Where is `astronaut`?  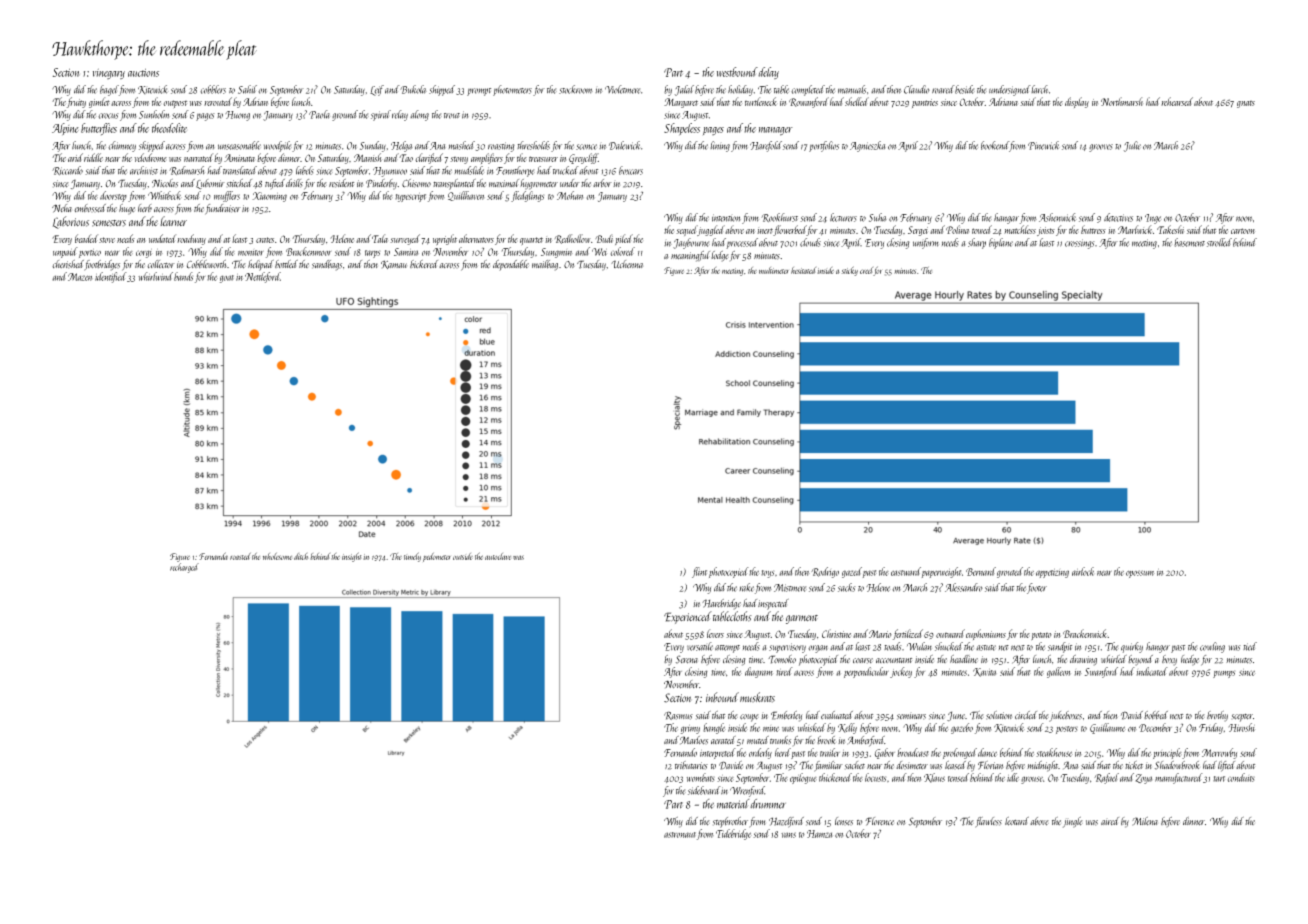 astronaut is located at coordinates (680, 835).
